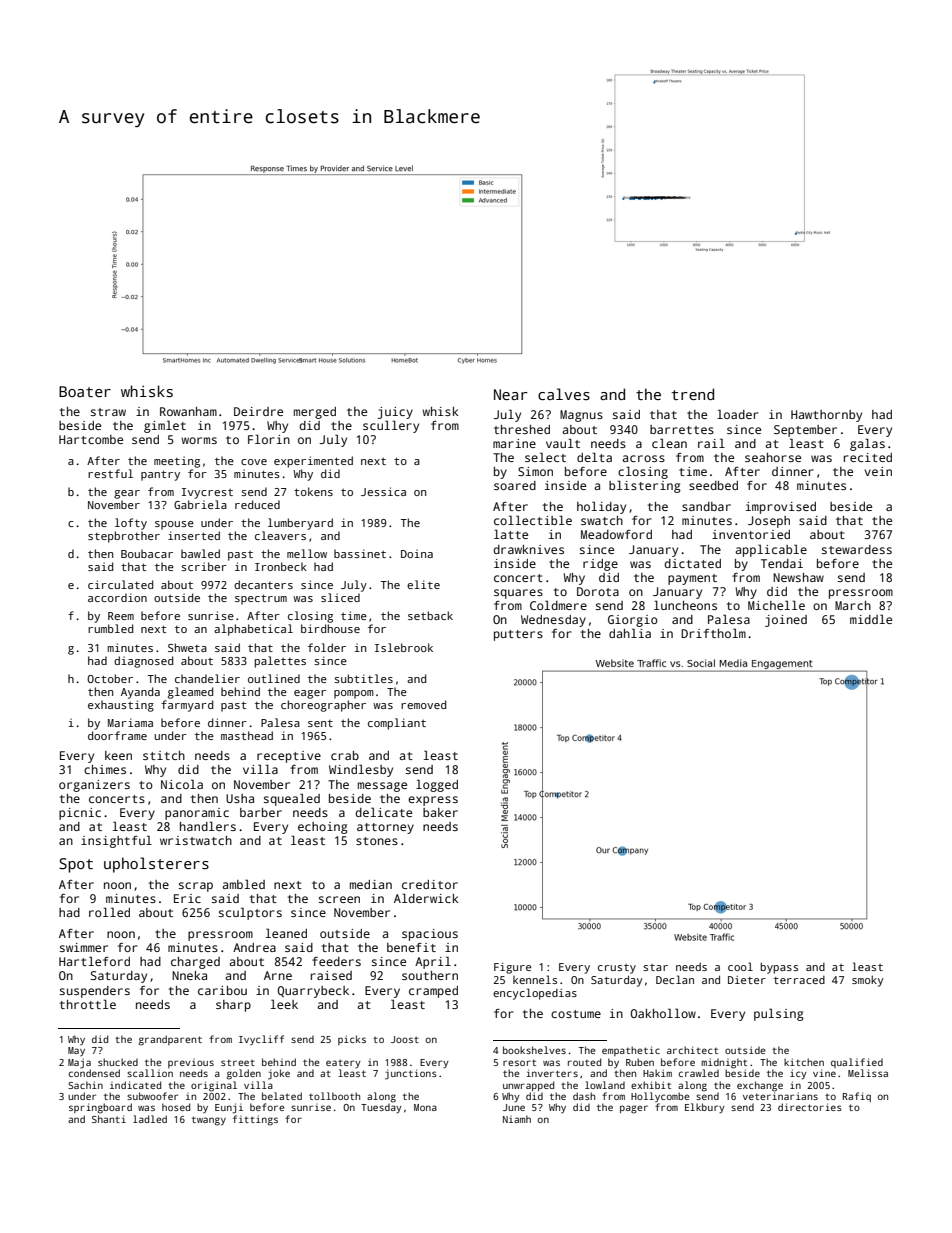 The height and width of the screenshot is (1233, 952). What do you see at coordinates (617, 969) in the screenshot?
I see `crusty` at bounding box center [617, 969].
